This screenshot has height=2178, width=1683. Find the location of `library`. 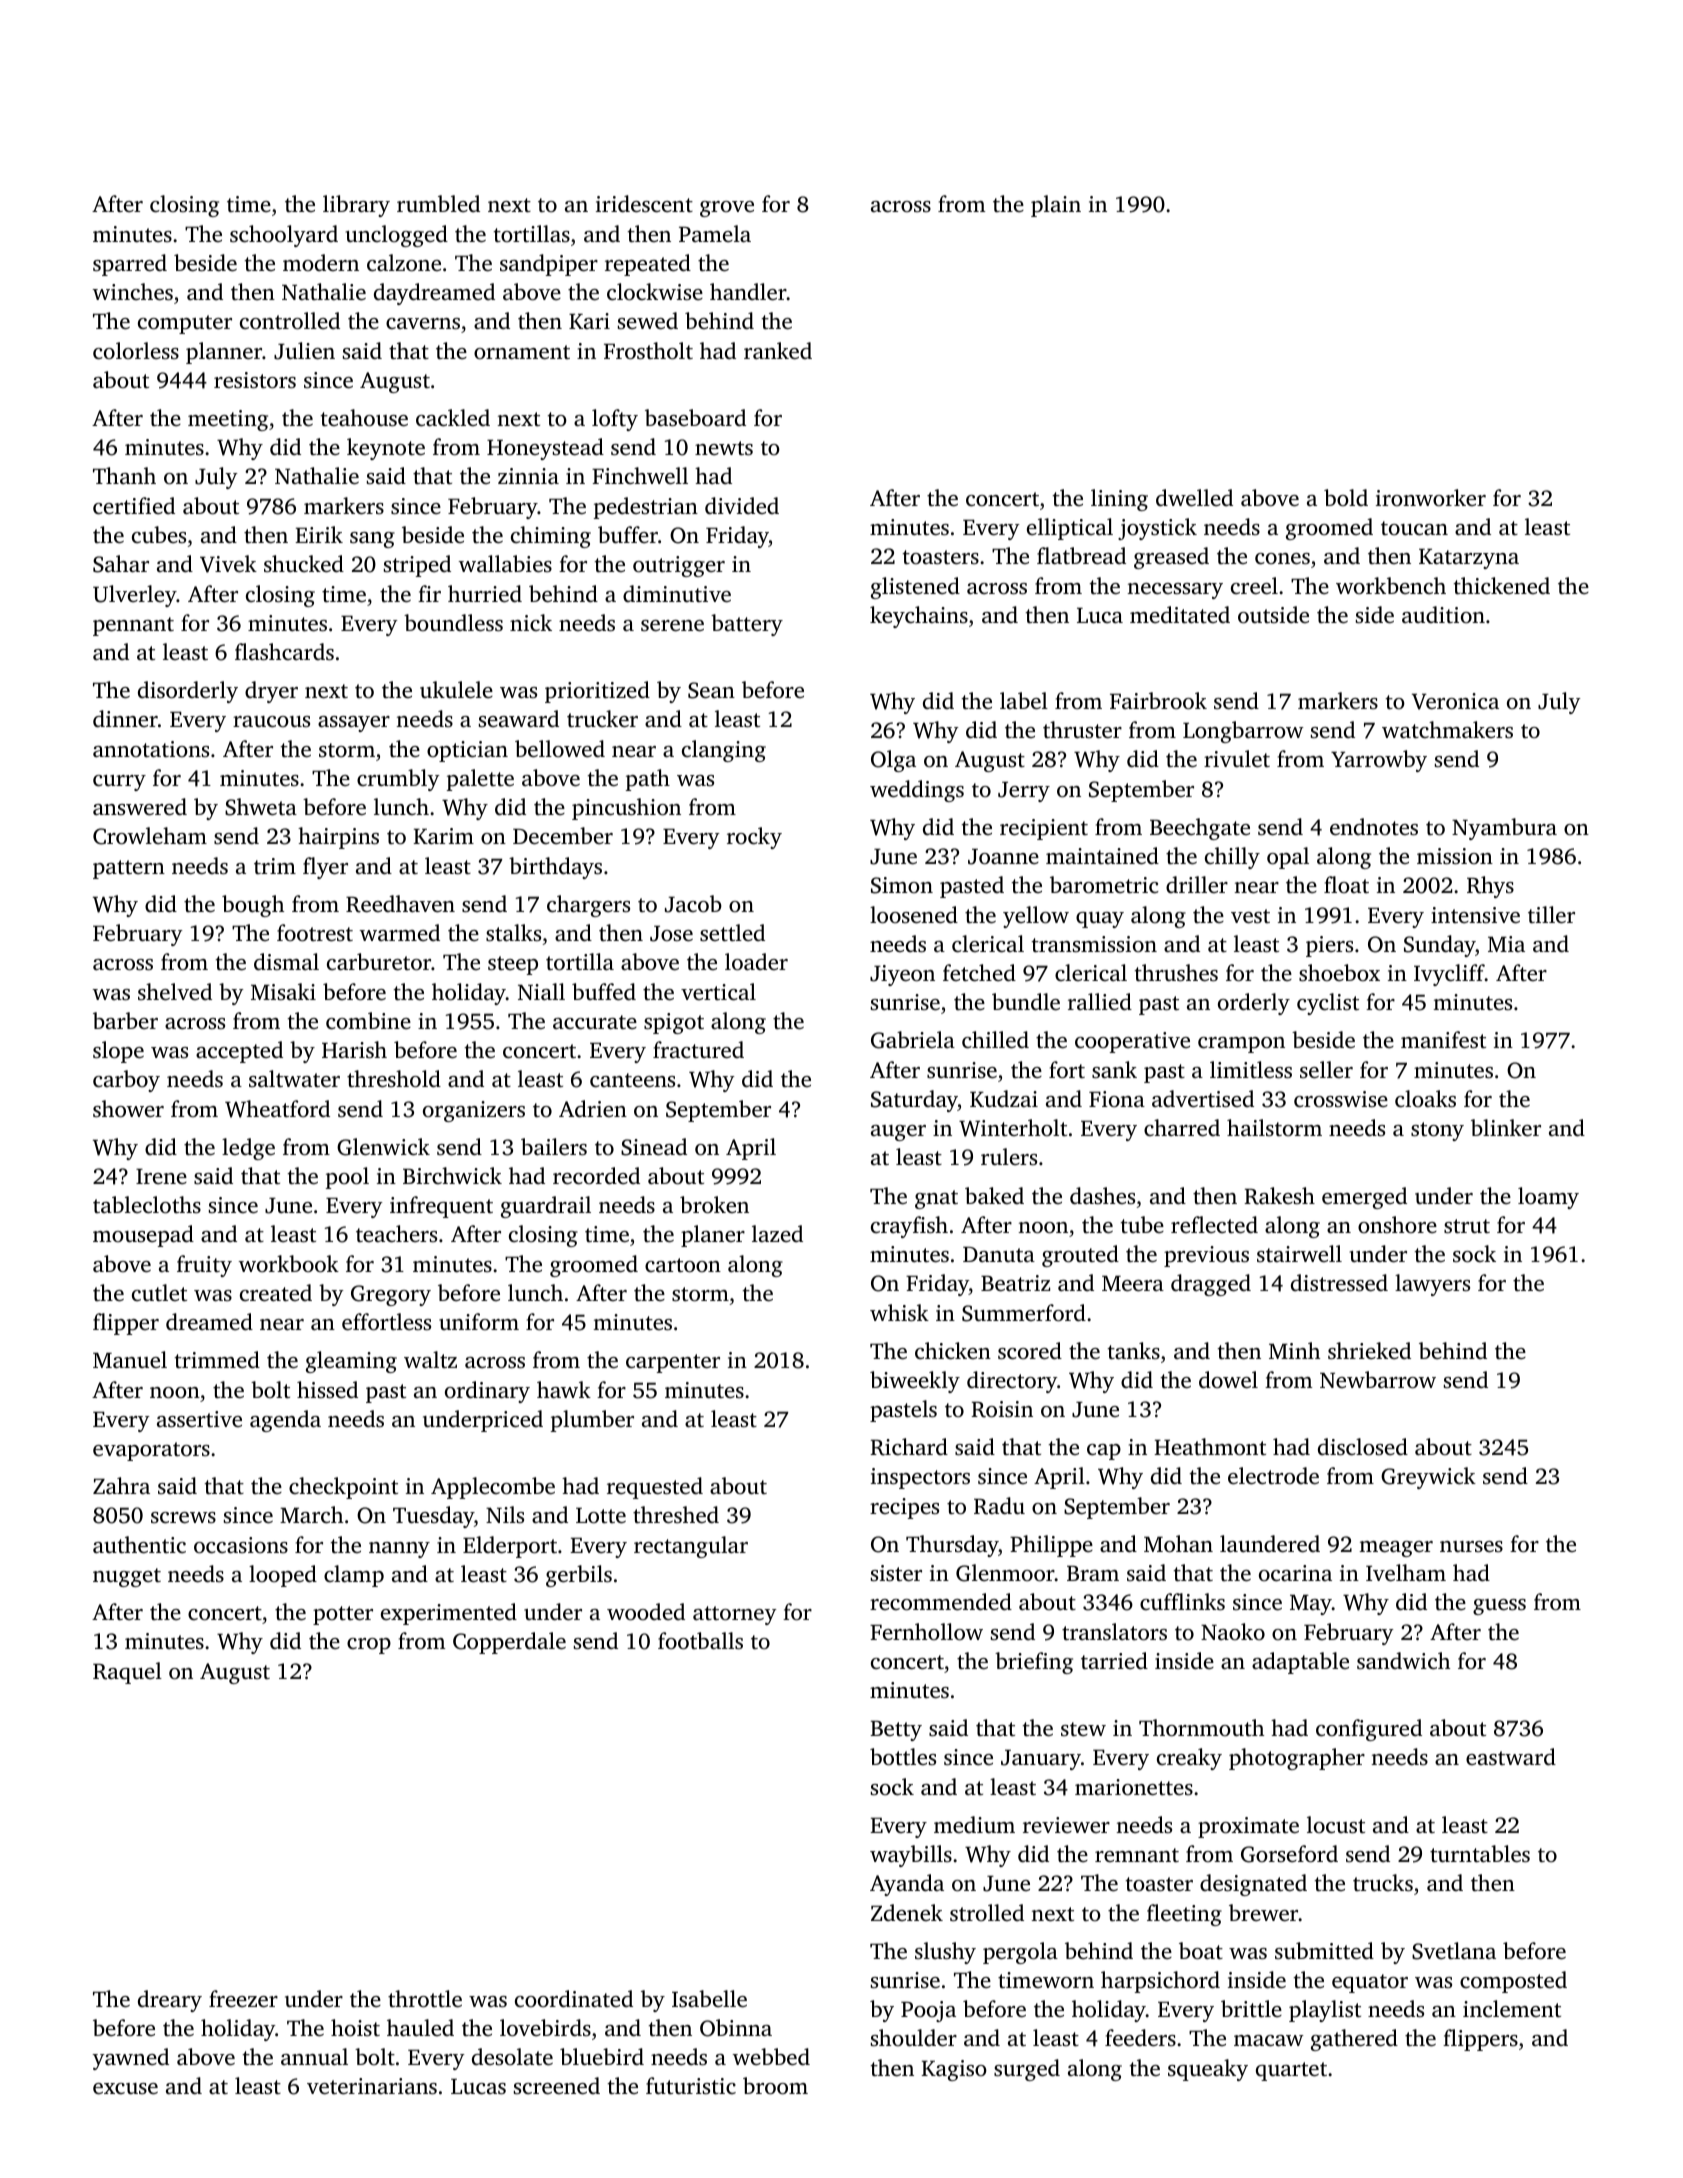

library is located at coordinates (356, 206).
